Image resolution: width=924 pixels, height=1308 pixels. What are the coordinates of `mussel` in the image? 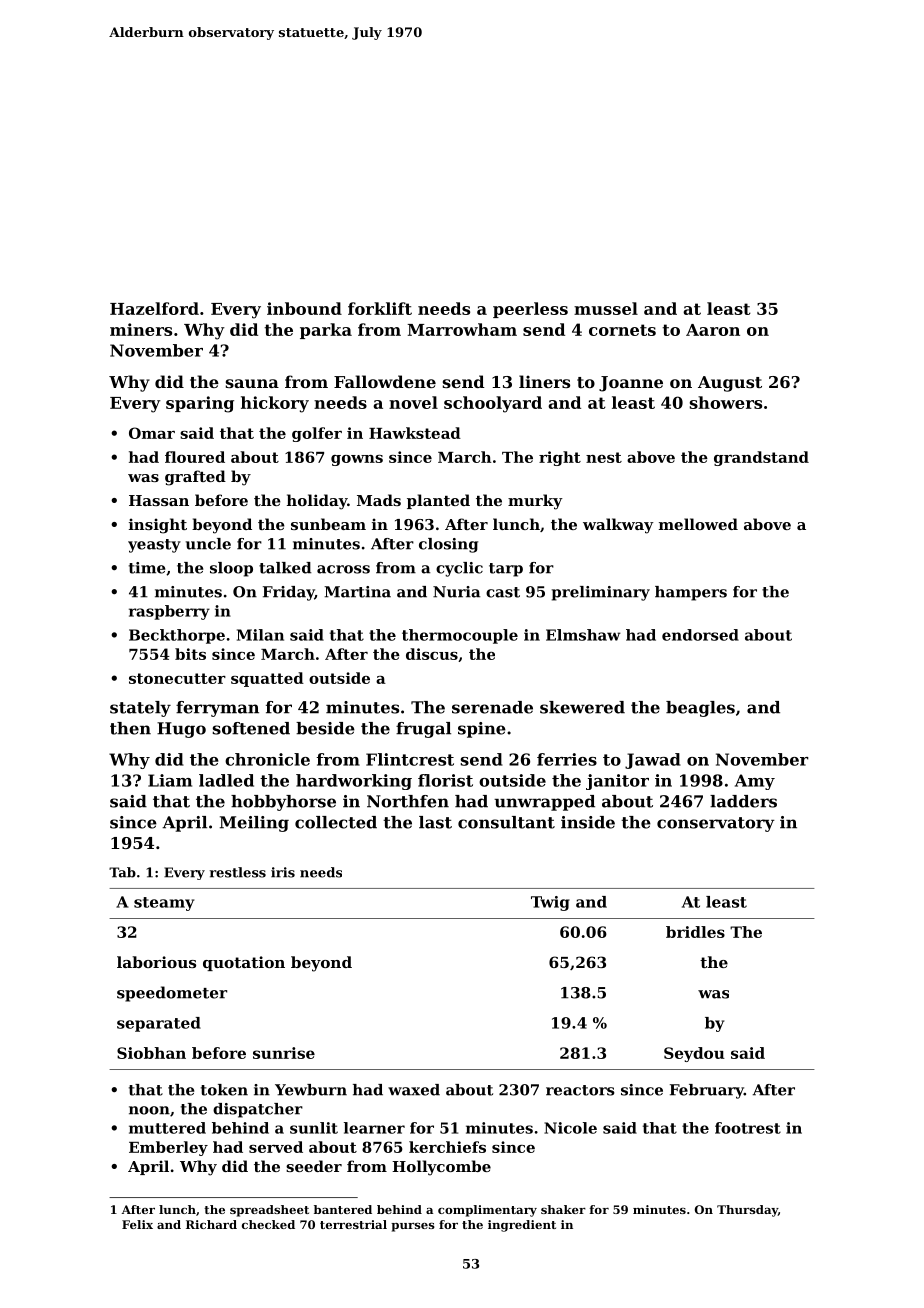 It's located at (606, 308).
